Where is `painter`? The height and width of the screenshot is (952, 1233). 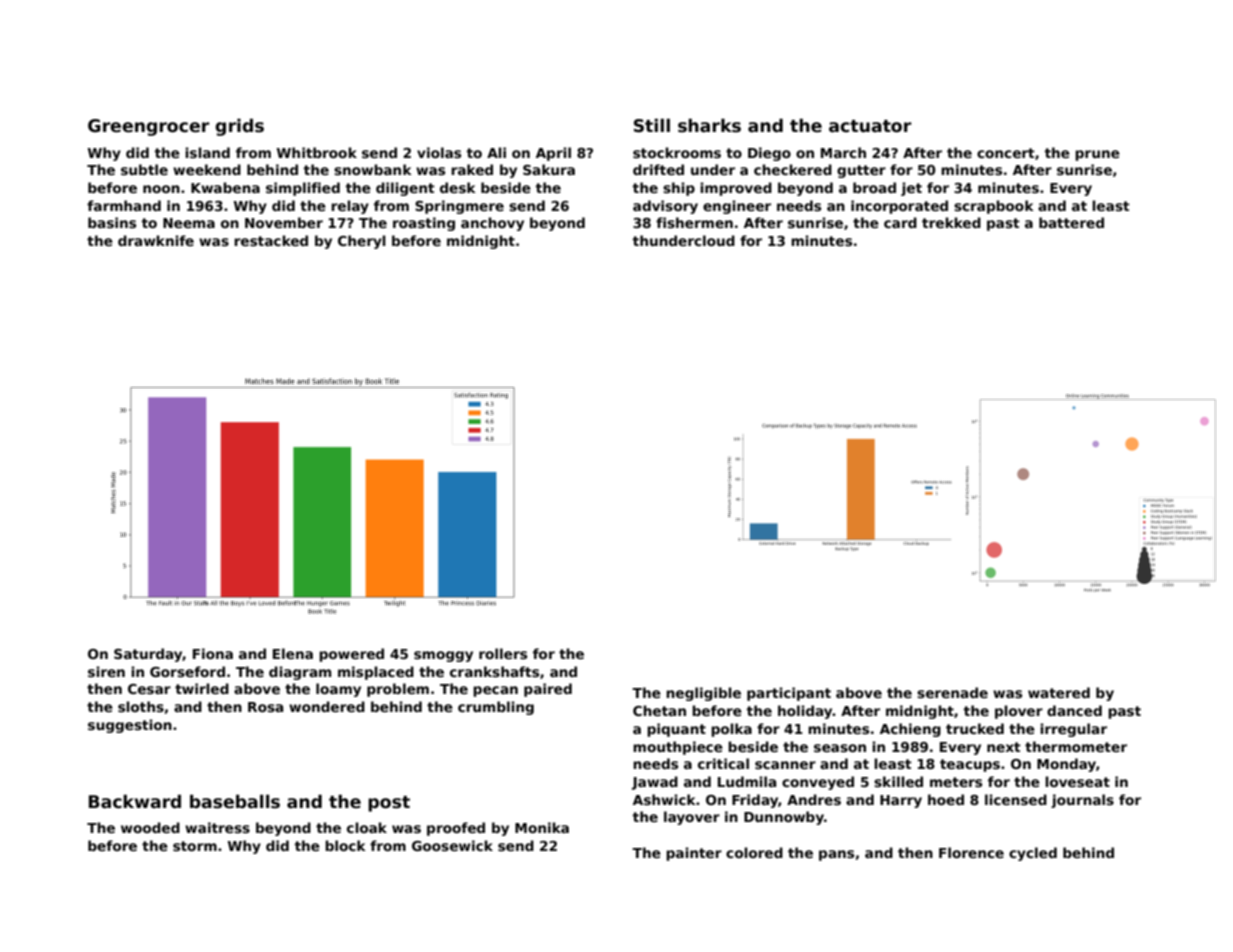
painter is located at coordinates (694, 854).
